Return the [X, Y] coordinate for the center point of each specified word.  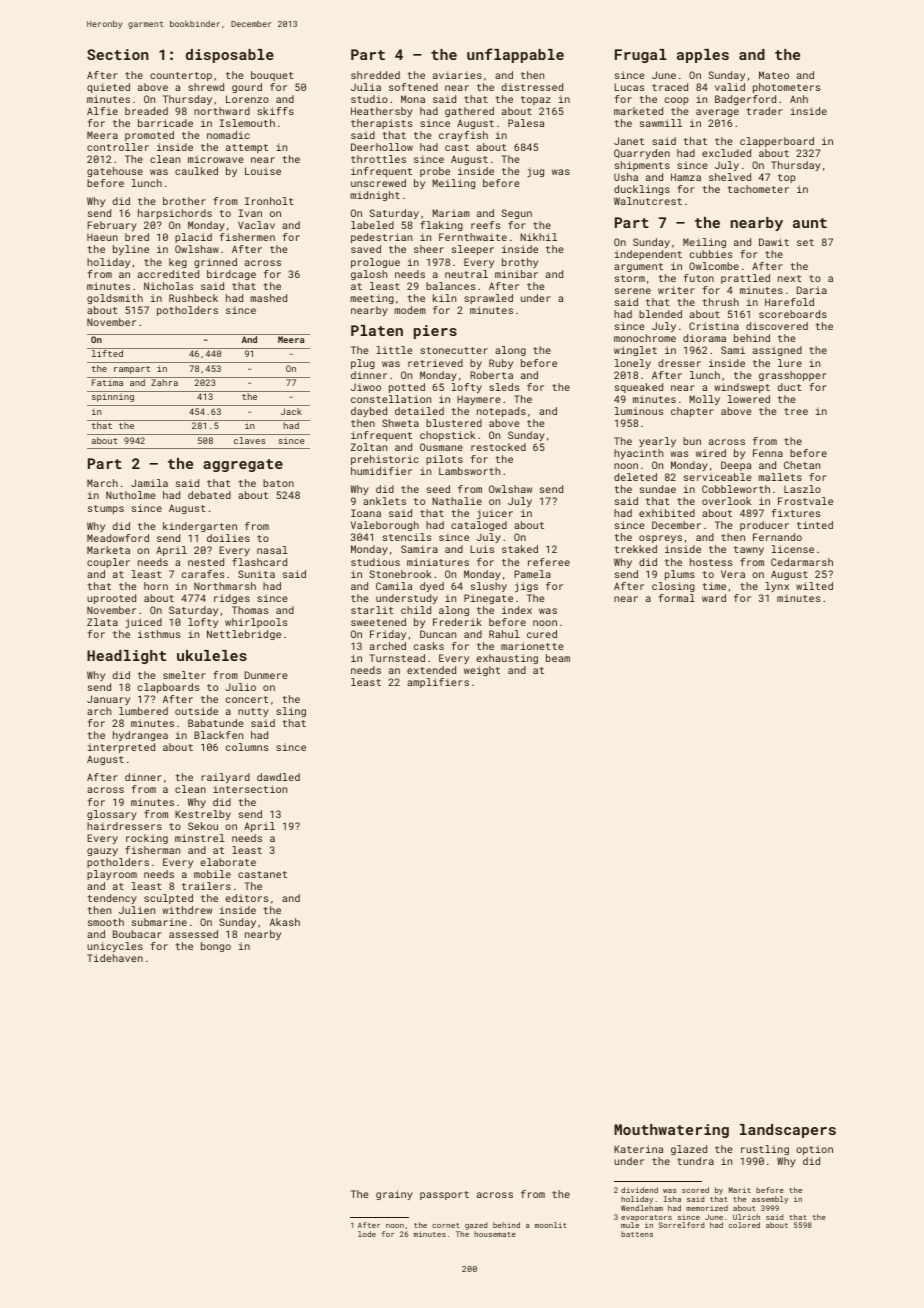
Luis [482, 549]
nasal [272, 550]
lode [367, 1234]
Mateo [774, 75]
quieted [108, 88]
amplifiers [438, 683]
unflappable [515, 55]
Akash [285, 922]
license [793, 549]
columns [247, 747]
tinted [815, 525]
